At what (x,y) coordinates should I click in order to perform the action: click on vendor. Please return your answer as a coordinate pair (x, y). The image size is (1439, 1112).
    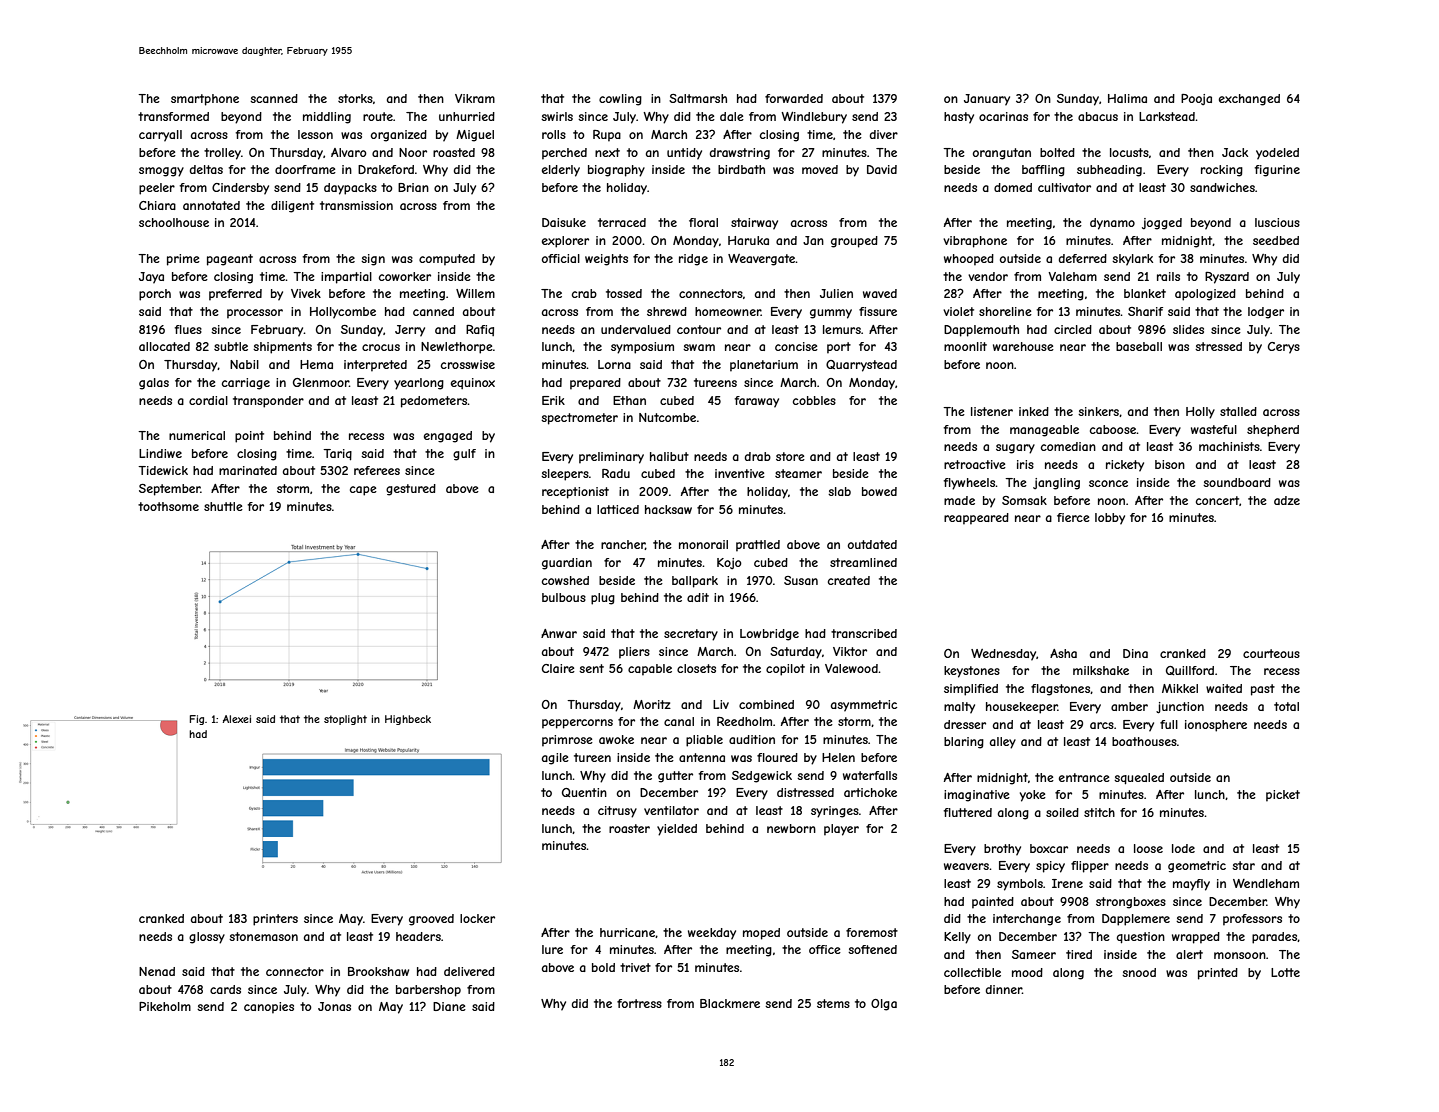
    Looking at the image, I should click on (988, 276).
